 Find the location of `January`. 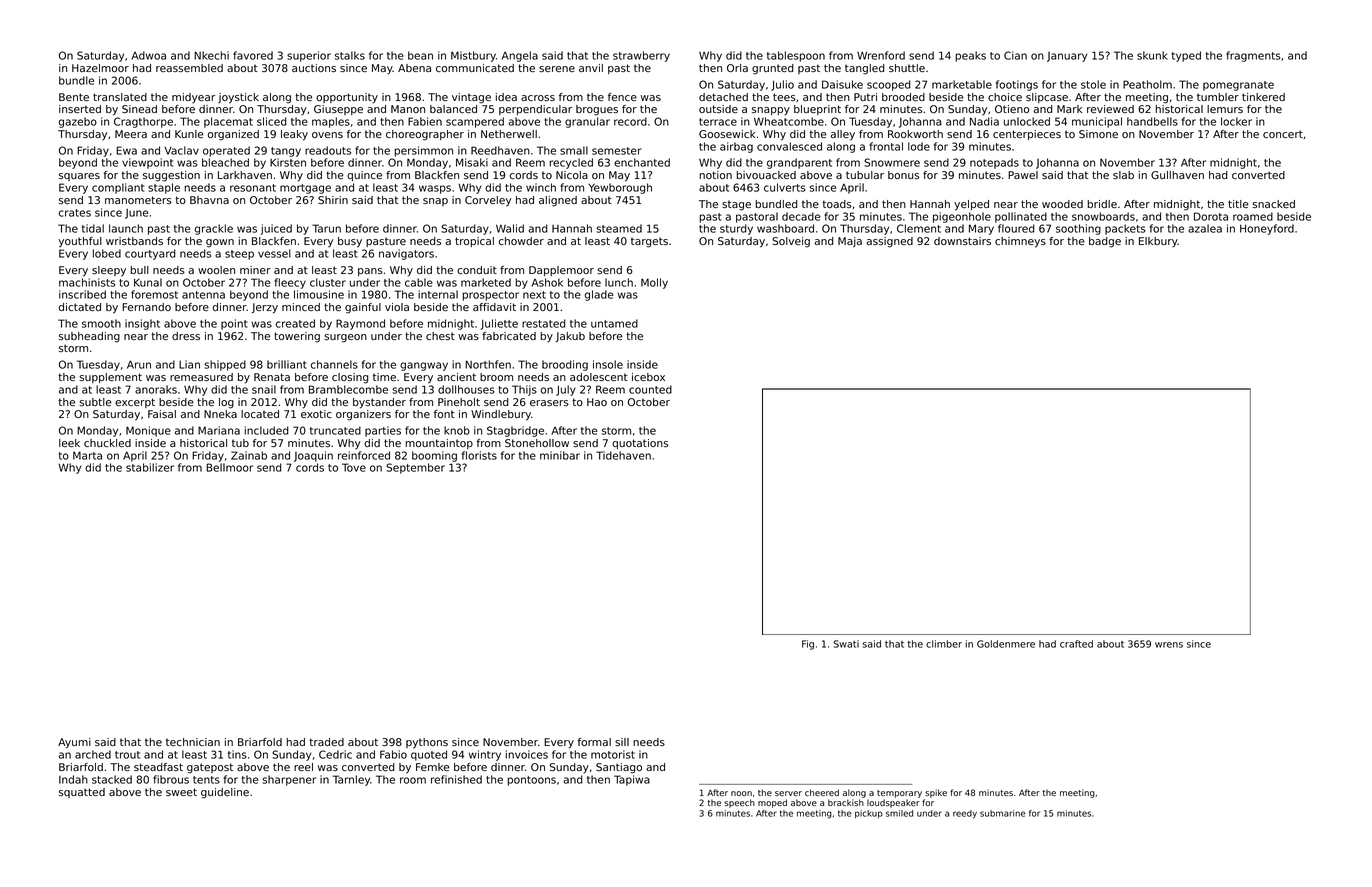

January is located at coordinates (1067, 57).
